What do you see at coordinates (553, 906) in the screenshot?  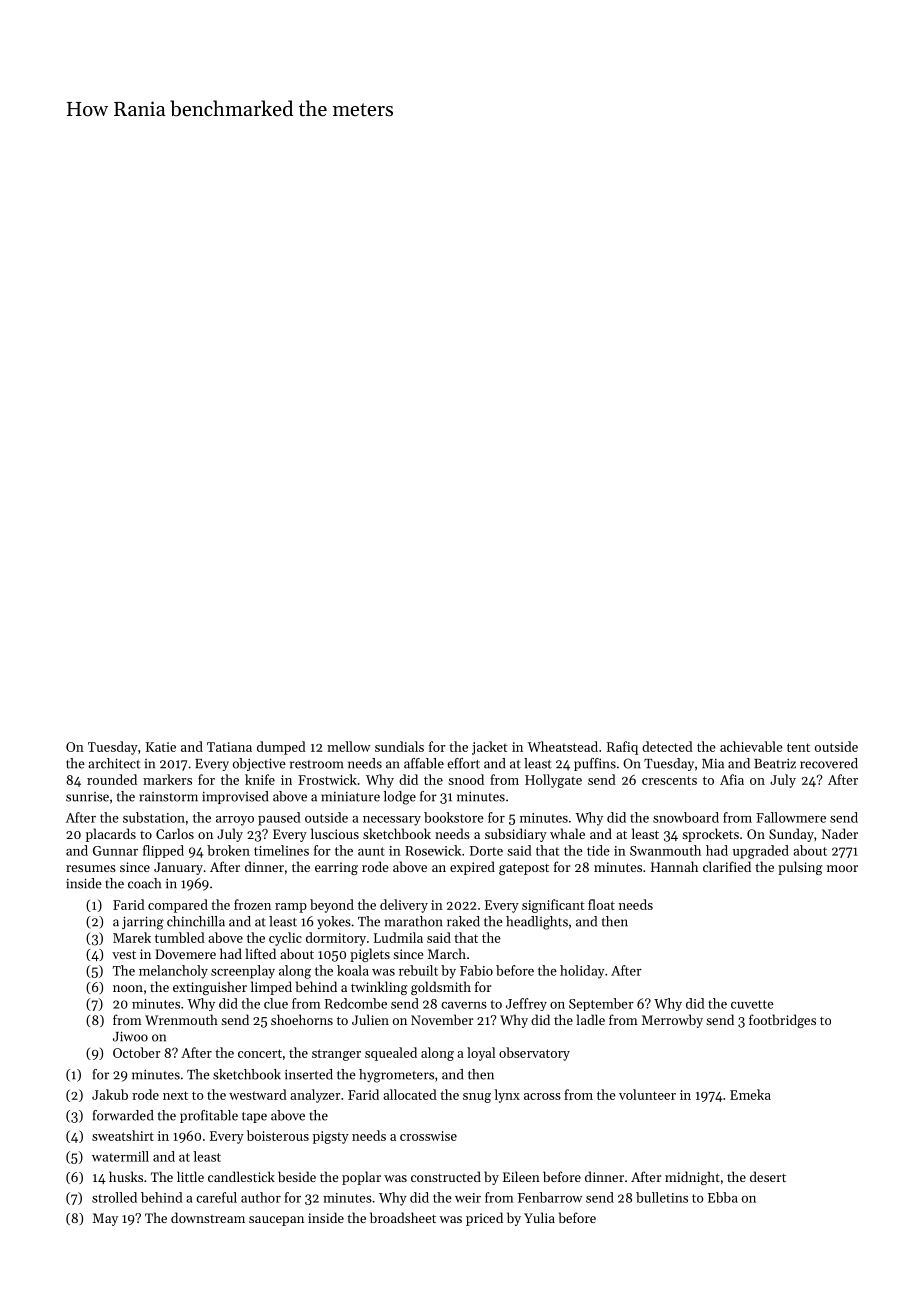 I see `significant` at bounding box center [553, 906].
